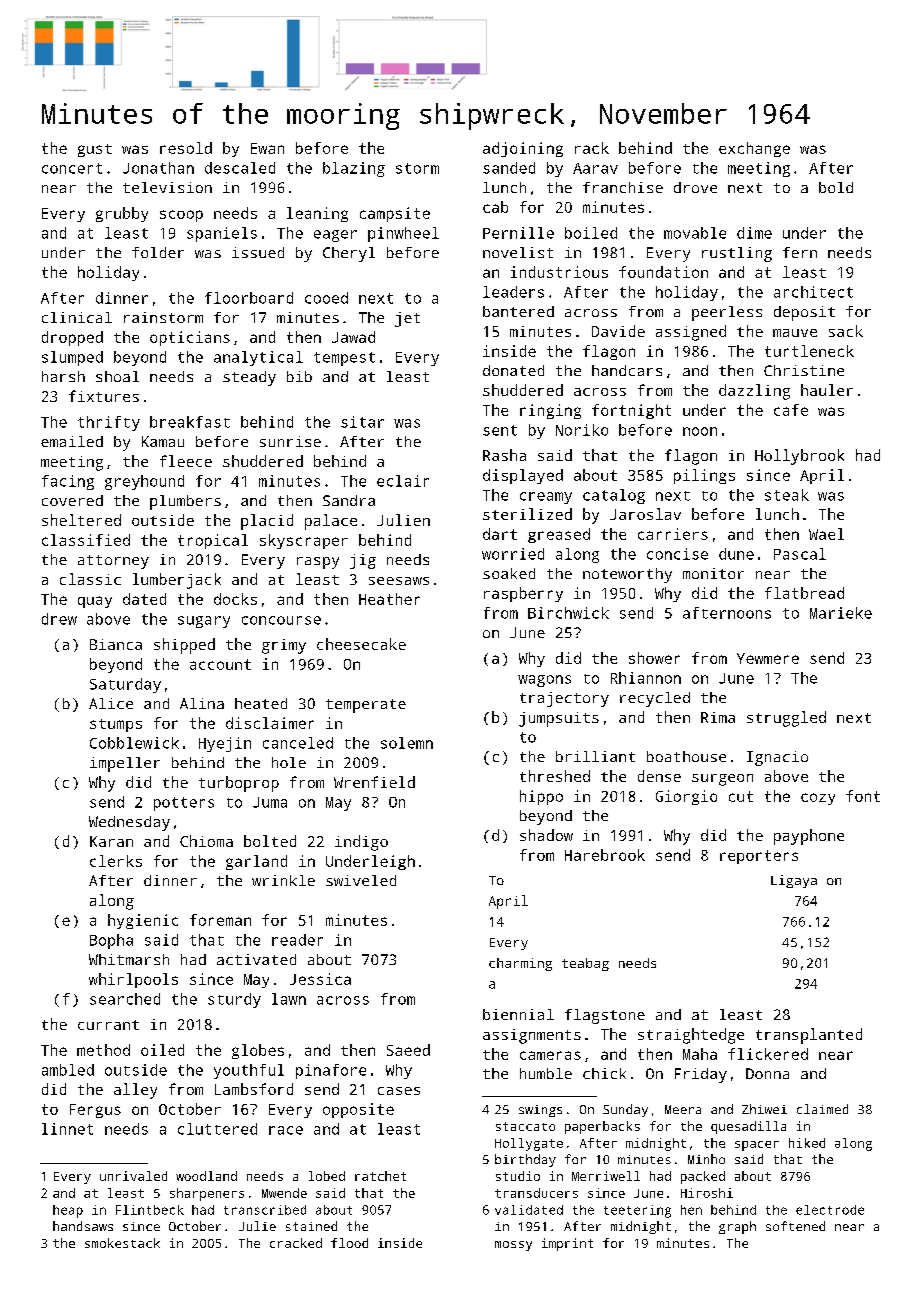 The width and height of the image is (924, 1308). Describe the element at coordinates (754, 149) in the image. I see `exchange` at that location.
